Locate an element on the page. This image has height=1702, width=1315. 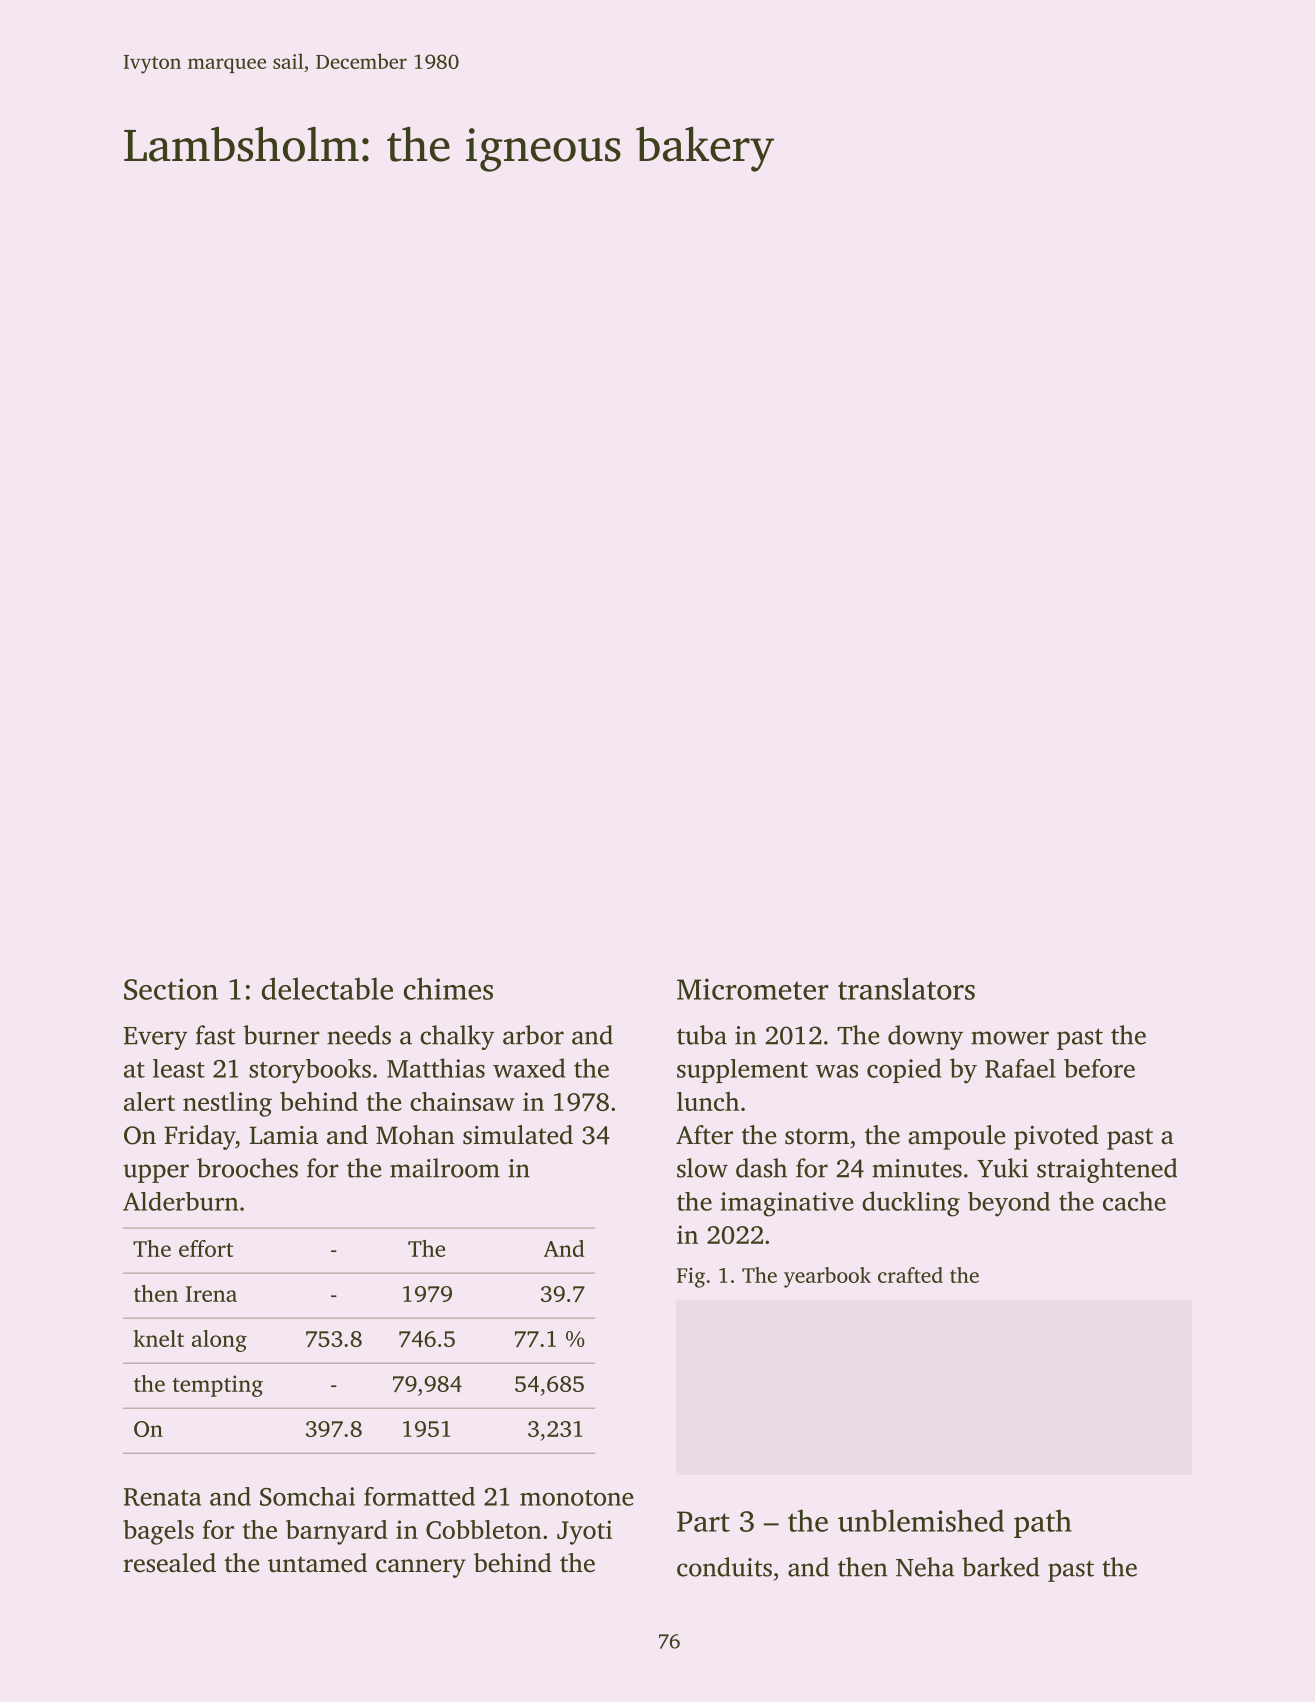
crafted is located at coordinates (910, 1275).
